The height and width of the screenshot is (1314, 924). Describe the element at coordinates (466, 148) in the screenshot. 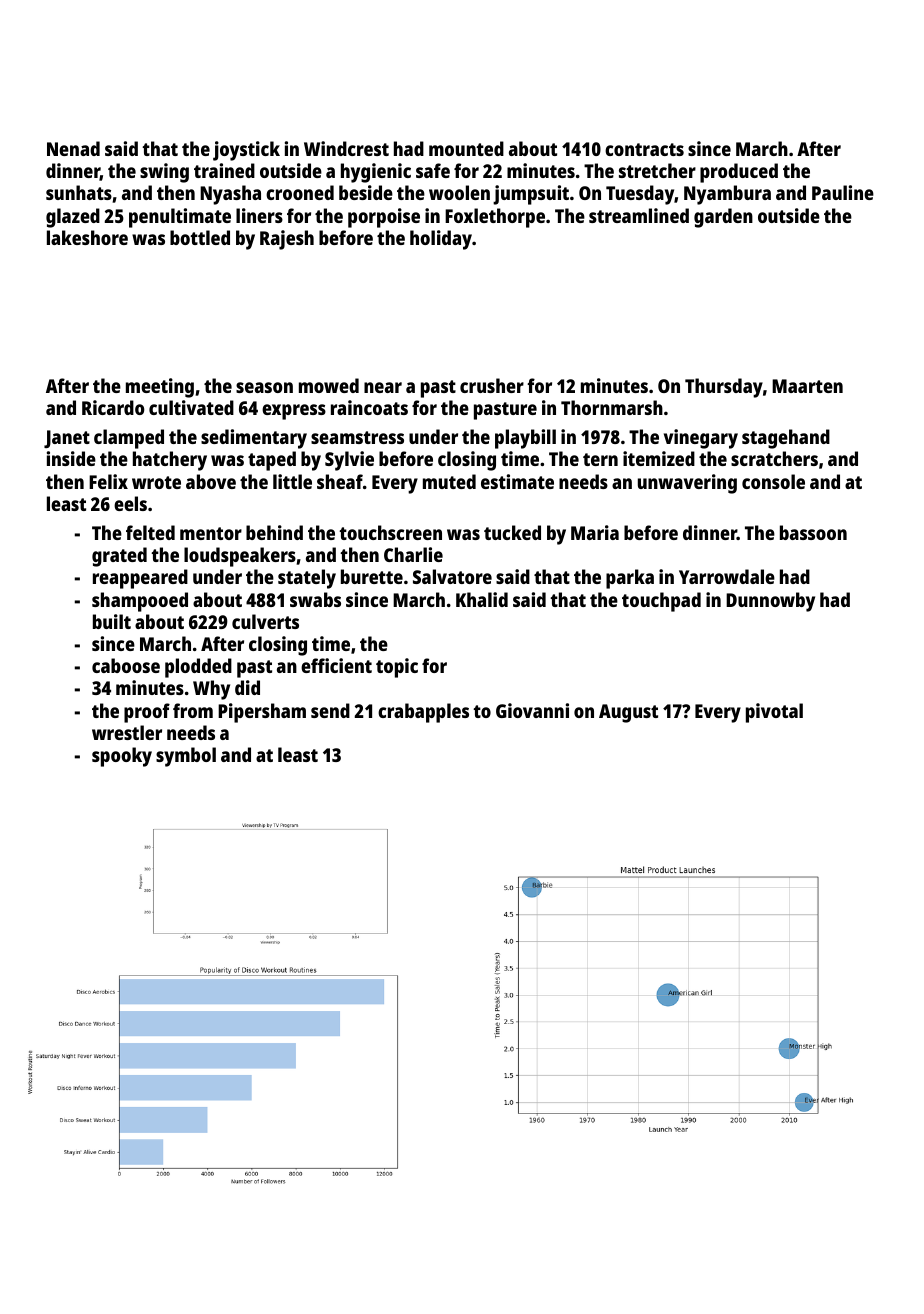

I see `mounted` at that location.
